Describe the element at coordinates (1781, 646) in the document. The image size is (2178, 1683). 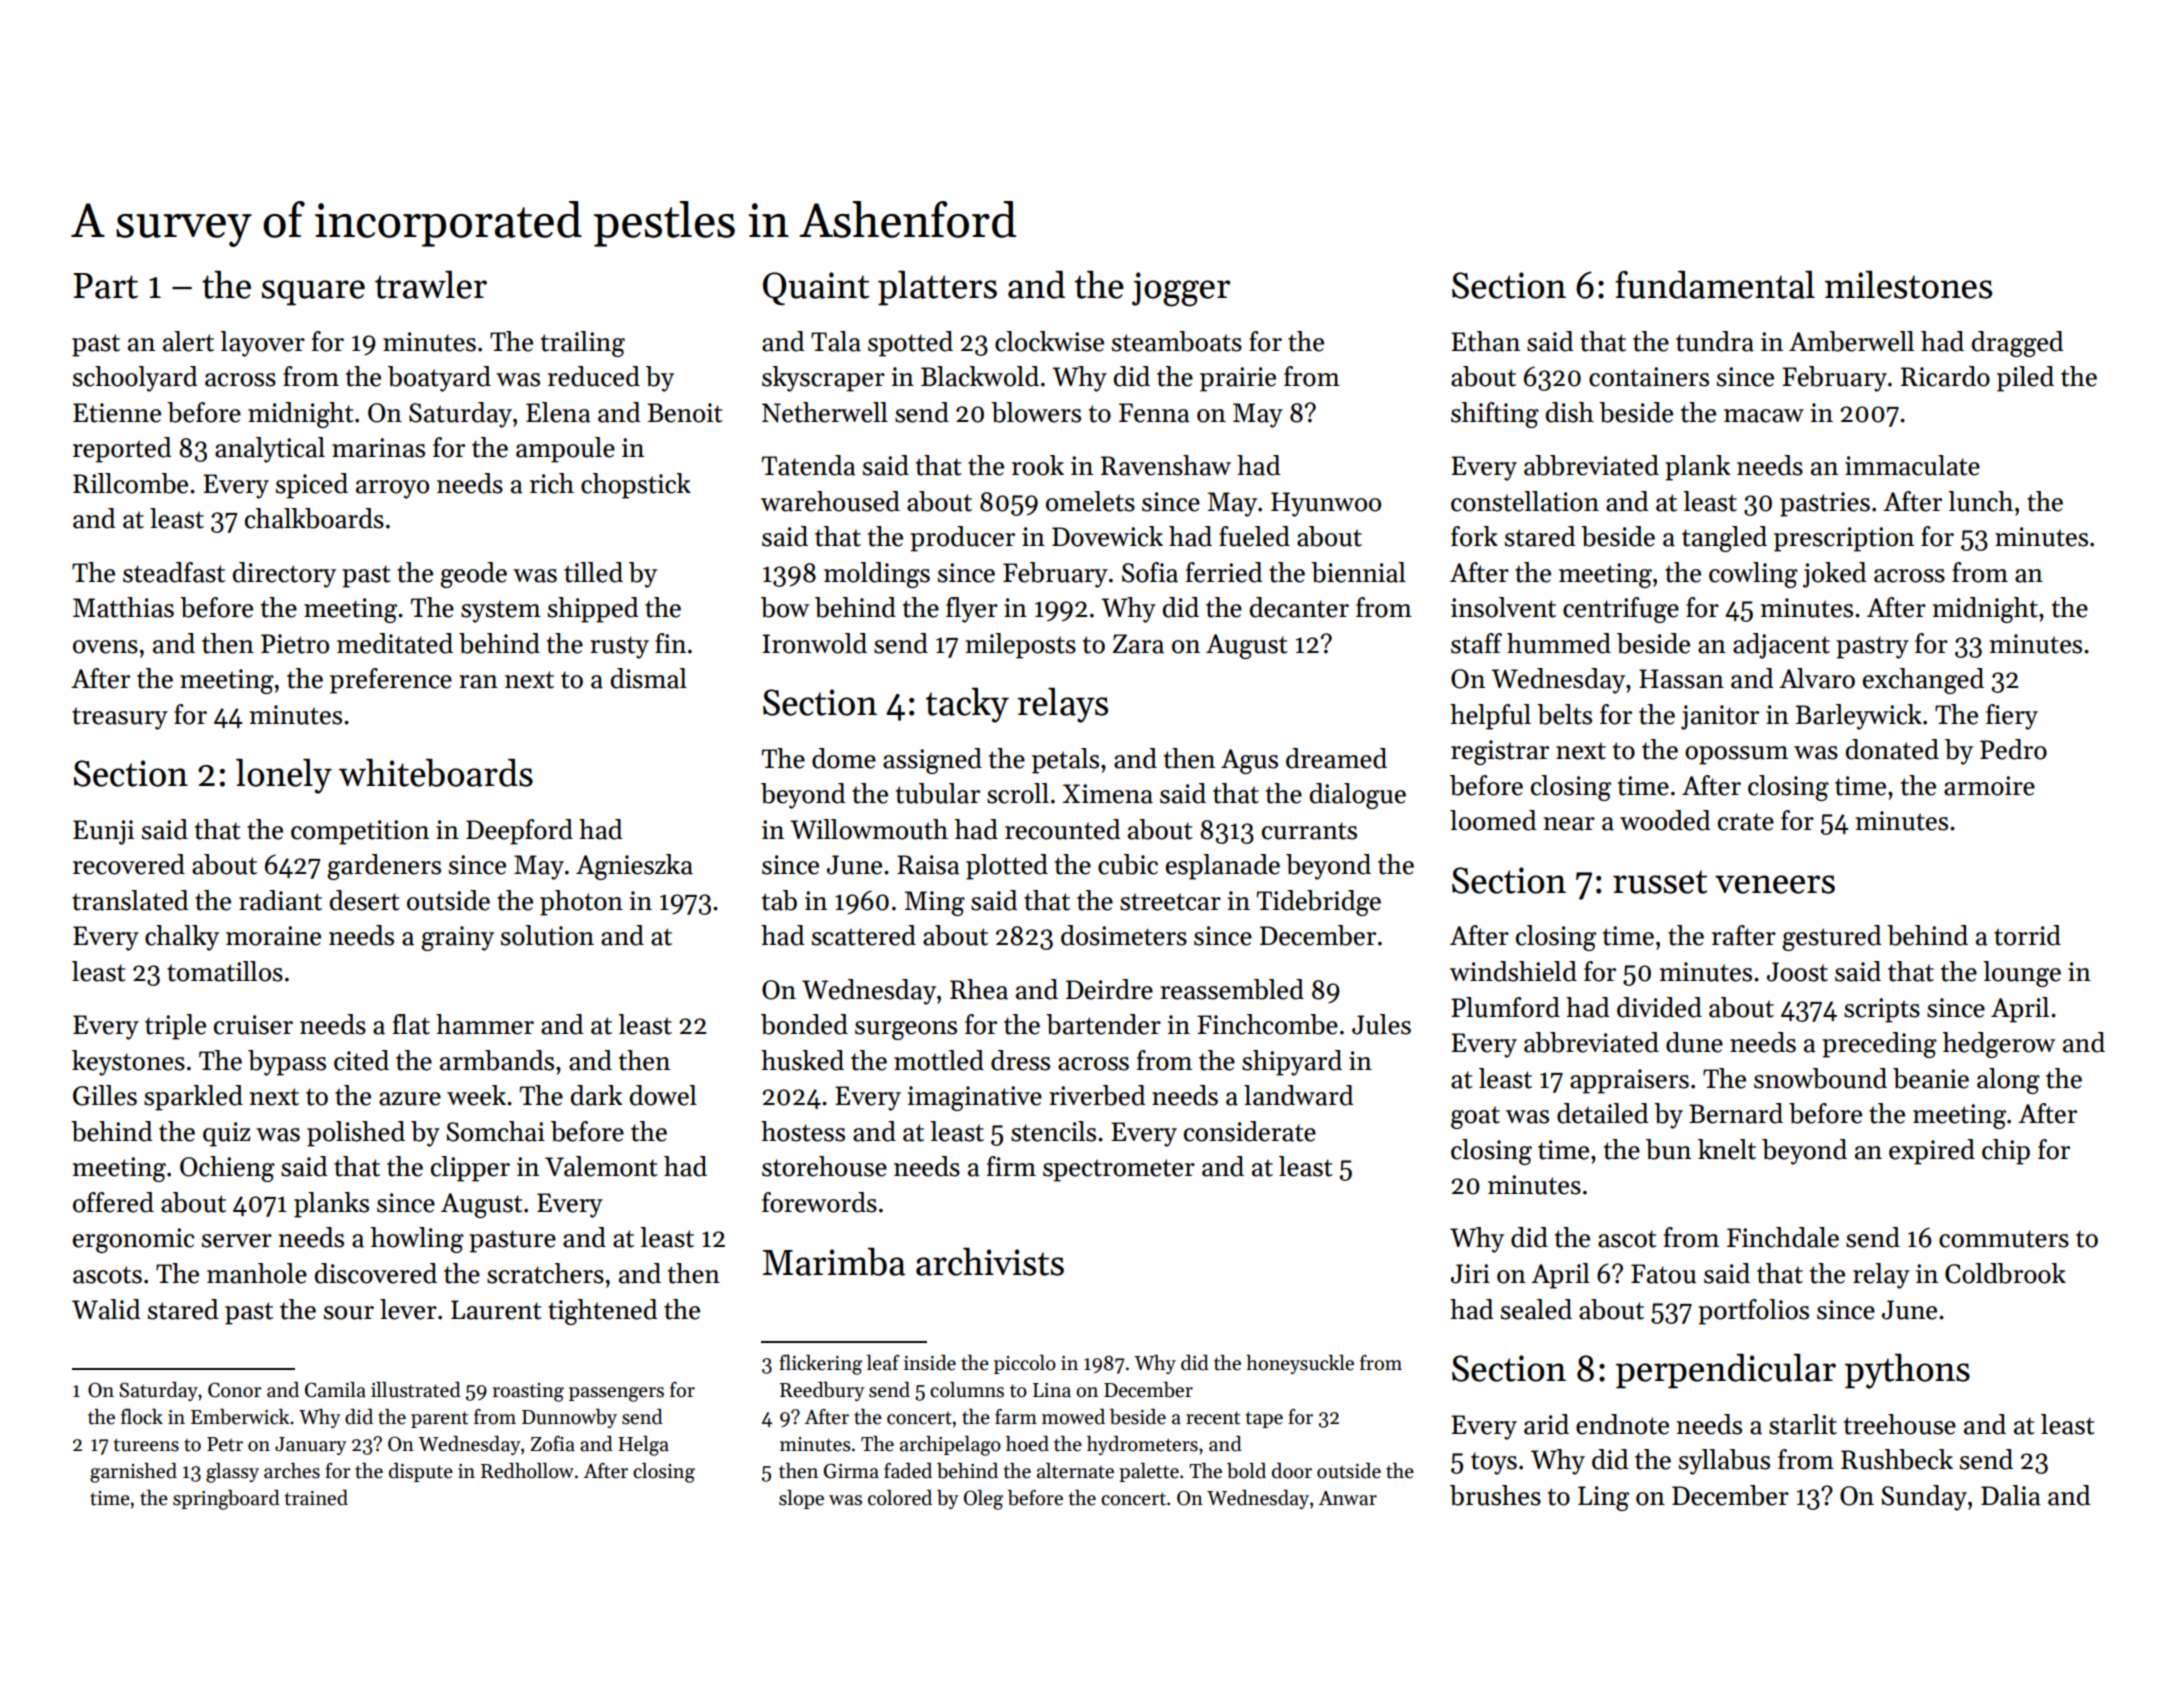
I see `adjacent` at that location.
